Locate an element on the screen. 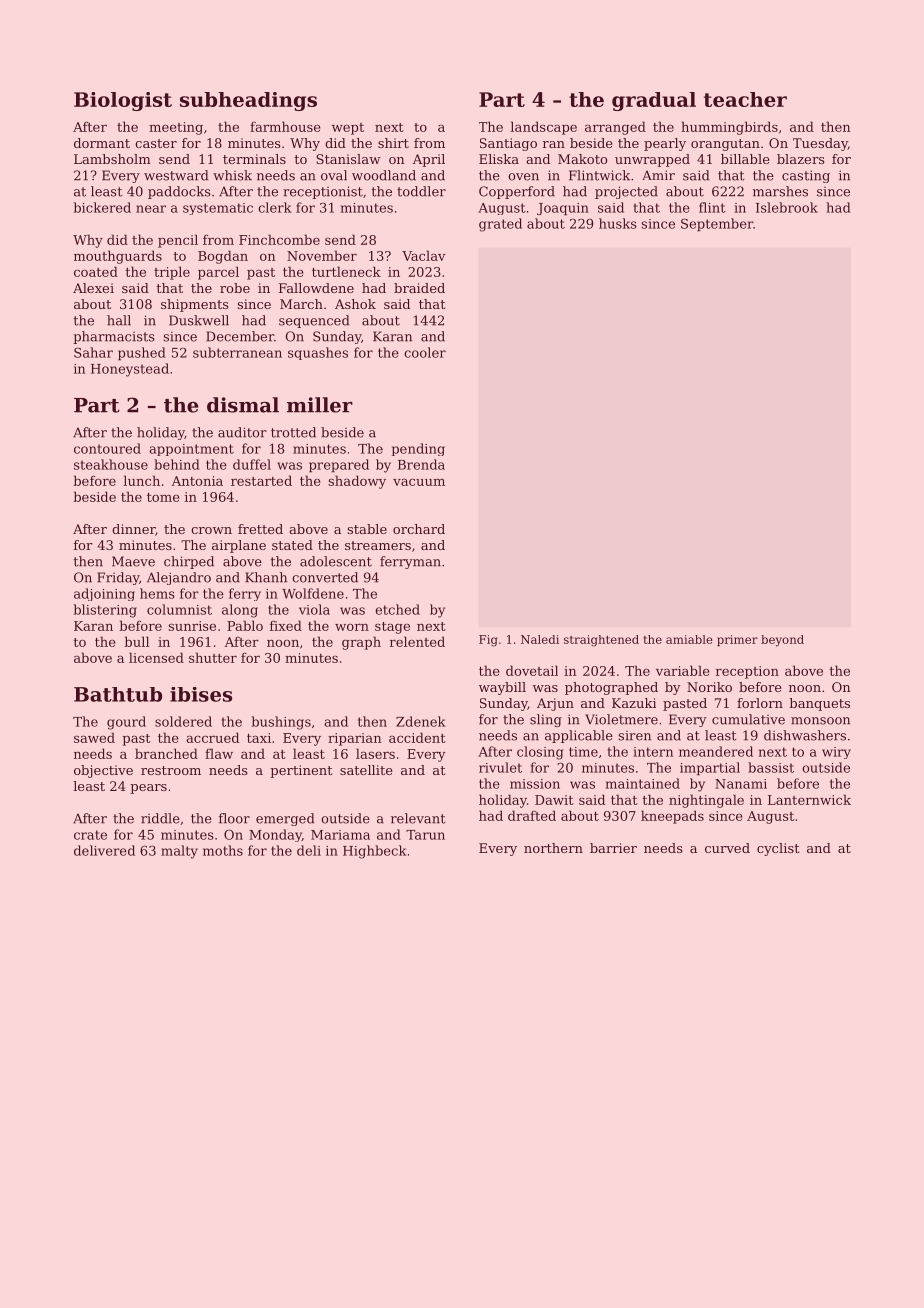  hall is located at coordinates (119, 320).
